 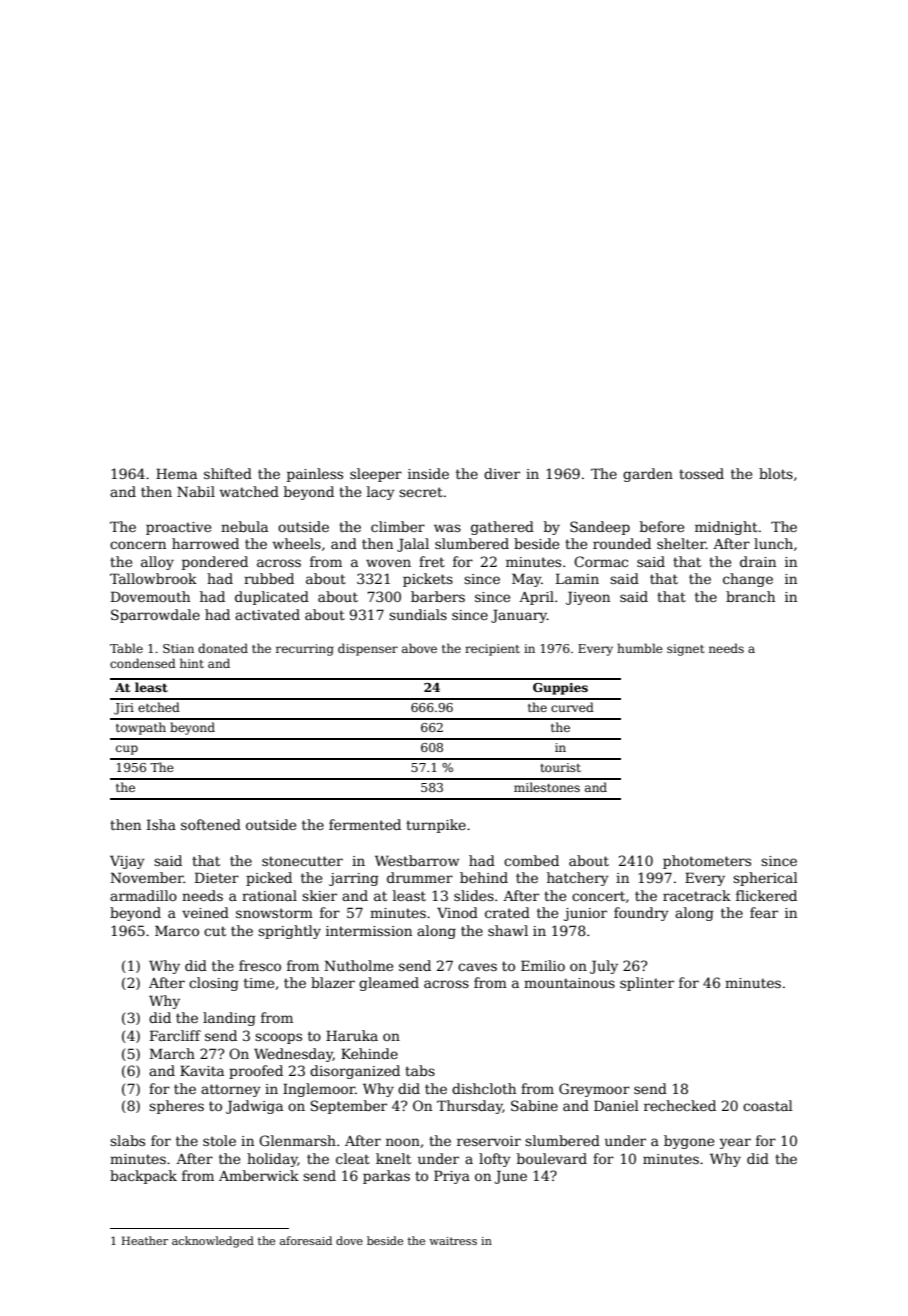 I want to click on Greymoor, so click(x=594, y=1090).
